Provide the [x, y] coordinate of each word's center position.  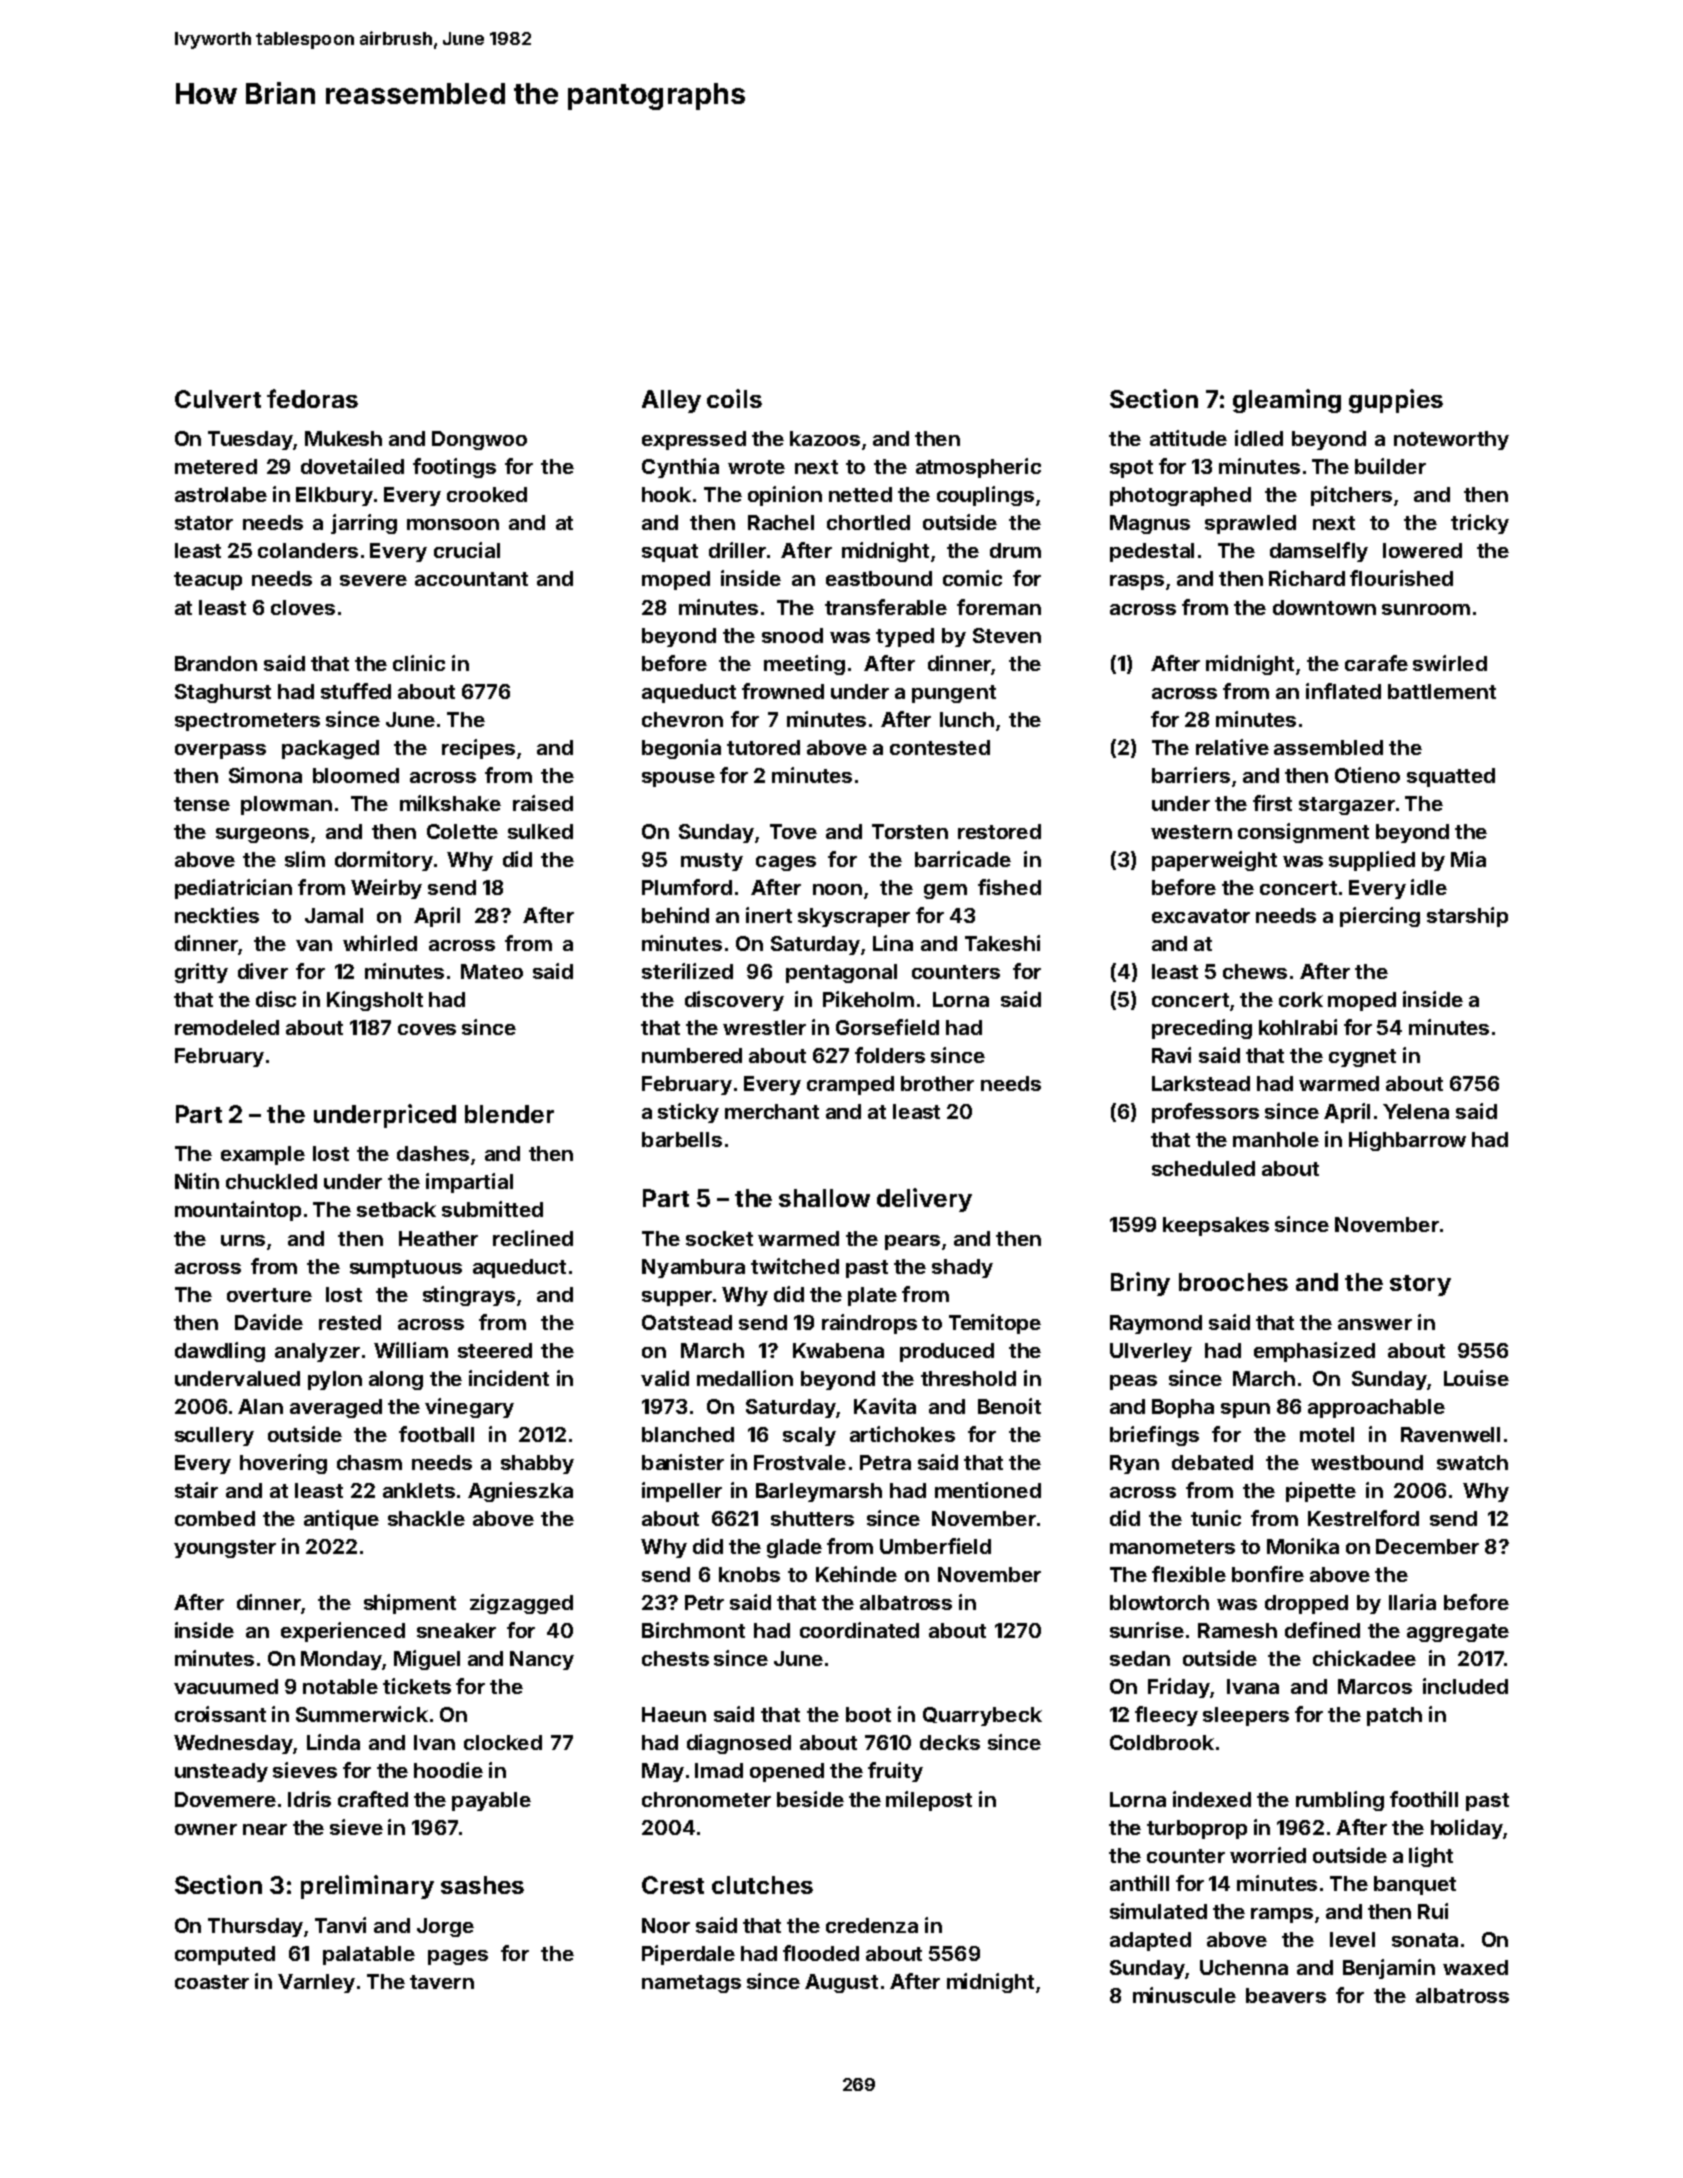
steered [495, 1350]
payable [491, 1801]
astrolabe [221, 494]
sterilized [687, 971]
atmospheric [978, 468]
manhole [1276, 1139]
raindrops [869, 1324]
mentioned [988, 1490]
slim [305, 859]
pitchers [1351, 496]
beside [810, 1799]
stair [196, 1490]
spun [1245, 1410]
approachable [1376, 1408]
